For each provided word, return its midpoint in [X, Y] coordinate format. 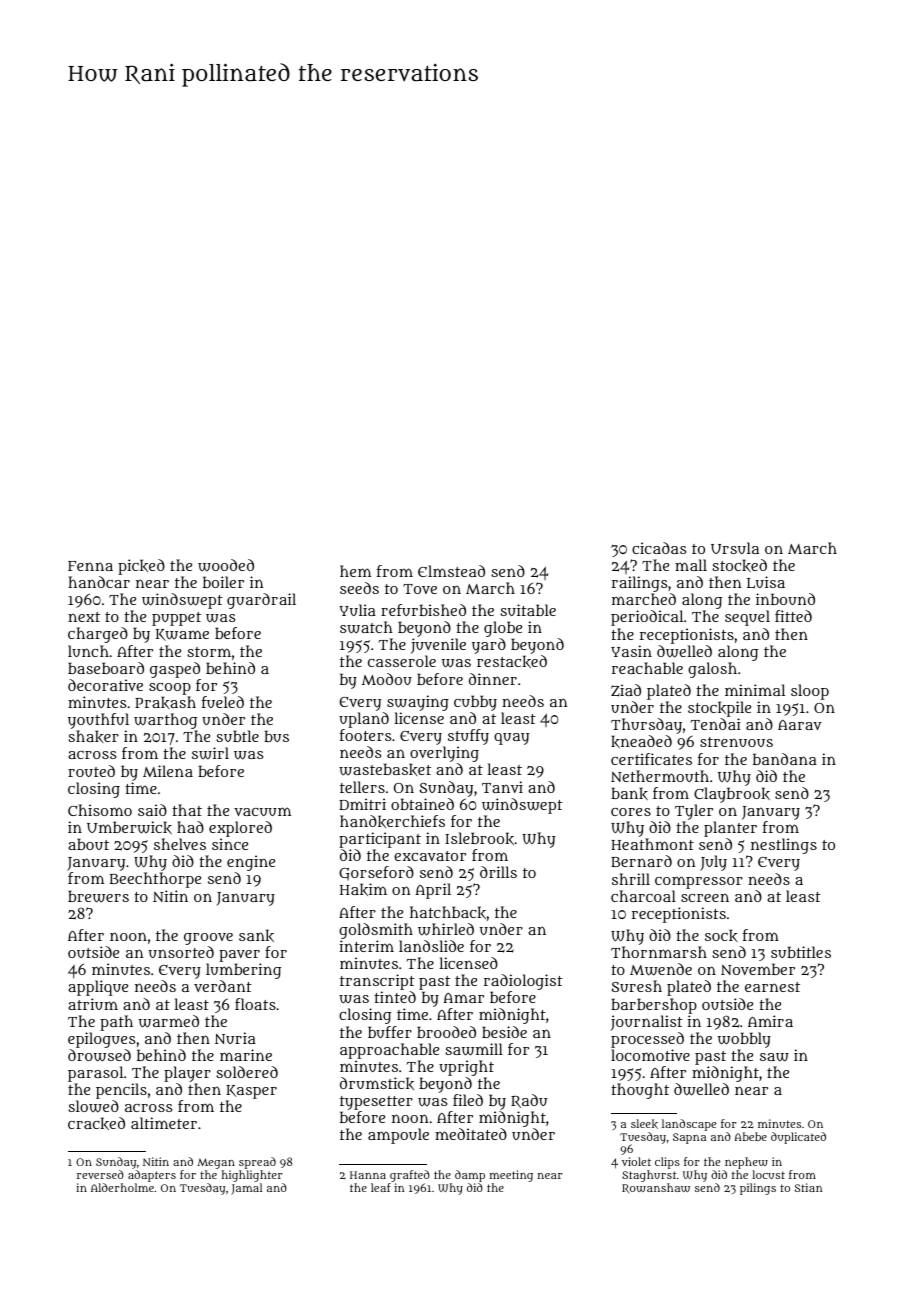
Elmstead [451, 571]
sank [256, 935]
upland [364, 720]
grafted [410, 1176]
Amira [770, 1021]
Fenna [90, 566]
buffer [390, 1032]
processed [647, 1040]
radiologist [523, 982]
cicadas [659, 548]
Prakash [165, 702]
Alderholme [122, 1187]
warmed [169, 1021]
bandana [785, 759]
